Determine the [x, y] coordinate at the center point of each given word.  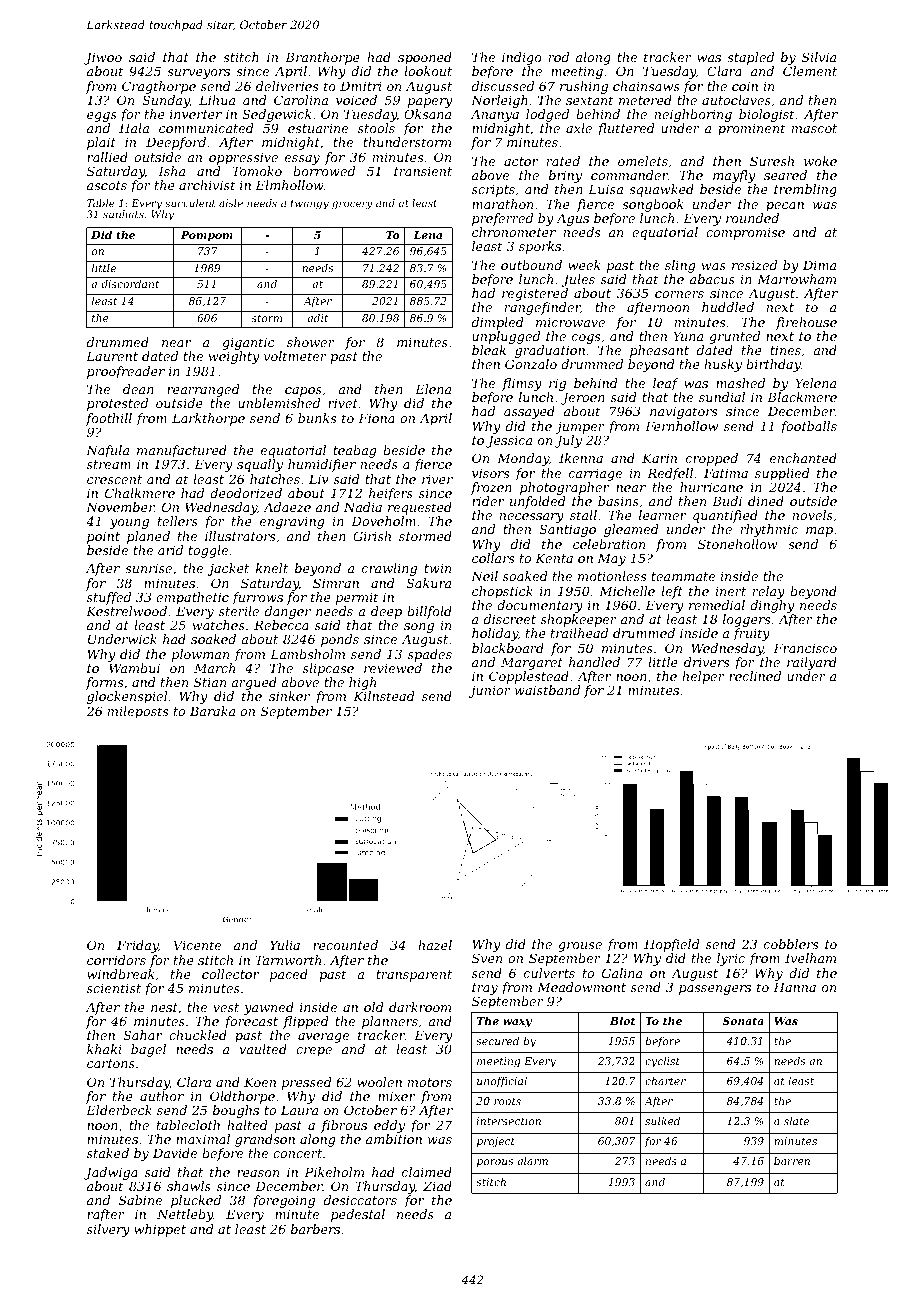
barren [792, 1161]
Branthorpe [322, 58]
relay [769, 592]
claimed [427, 1172]
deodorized [246, 493]
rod [559, 57]
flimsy [522, 384]
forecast [251, 1022]
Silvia [819, 57]
